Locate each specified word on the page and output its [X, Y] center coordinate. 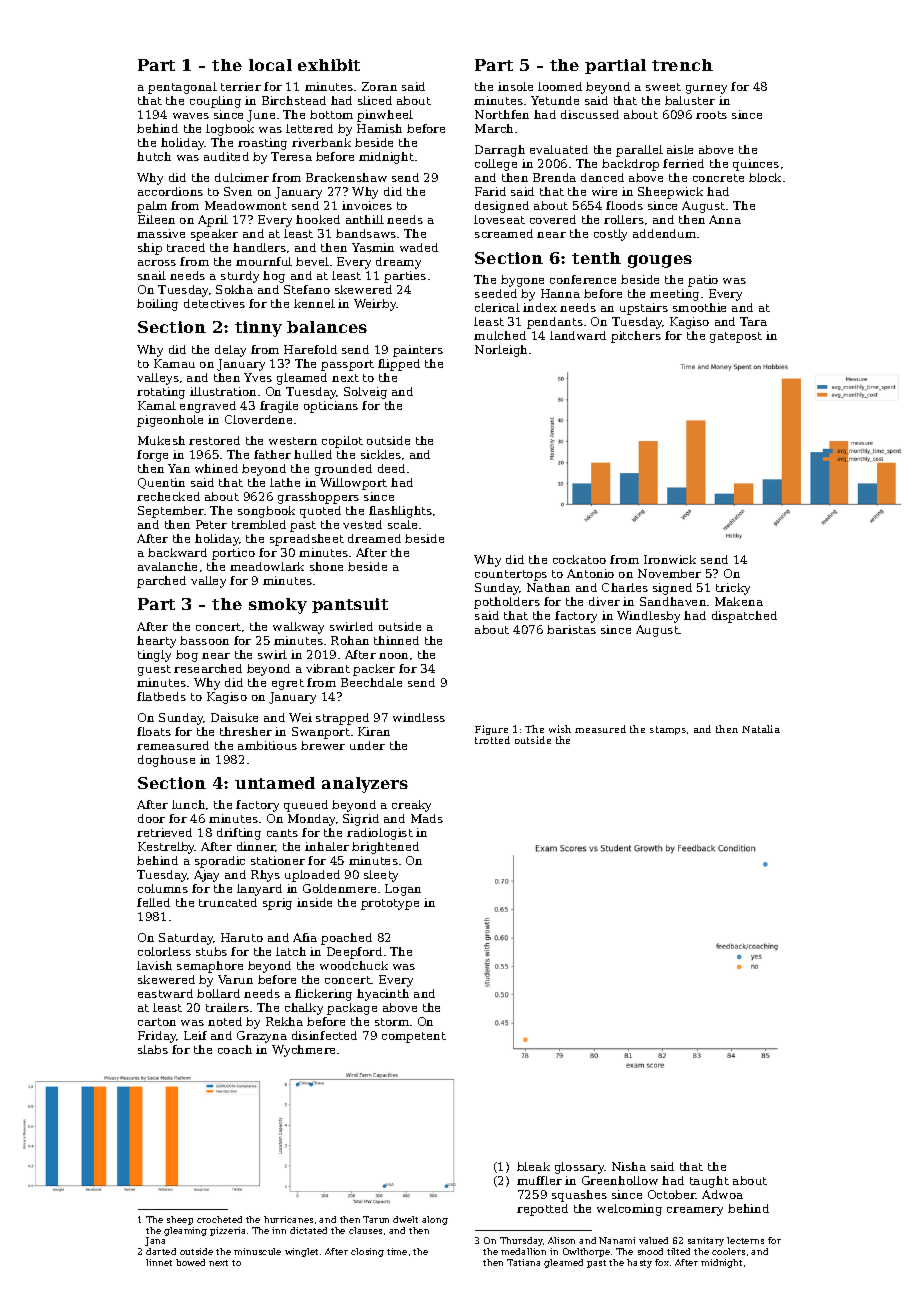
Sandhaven [673, 601]
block [765, 177]
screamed [504, 233]
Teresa [291, 156]
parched [161, 582]
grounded [343, 470]
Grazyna [262, 1037]
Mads [427, 818]
